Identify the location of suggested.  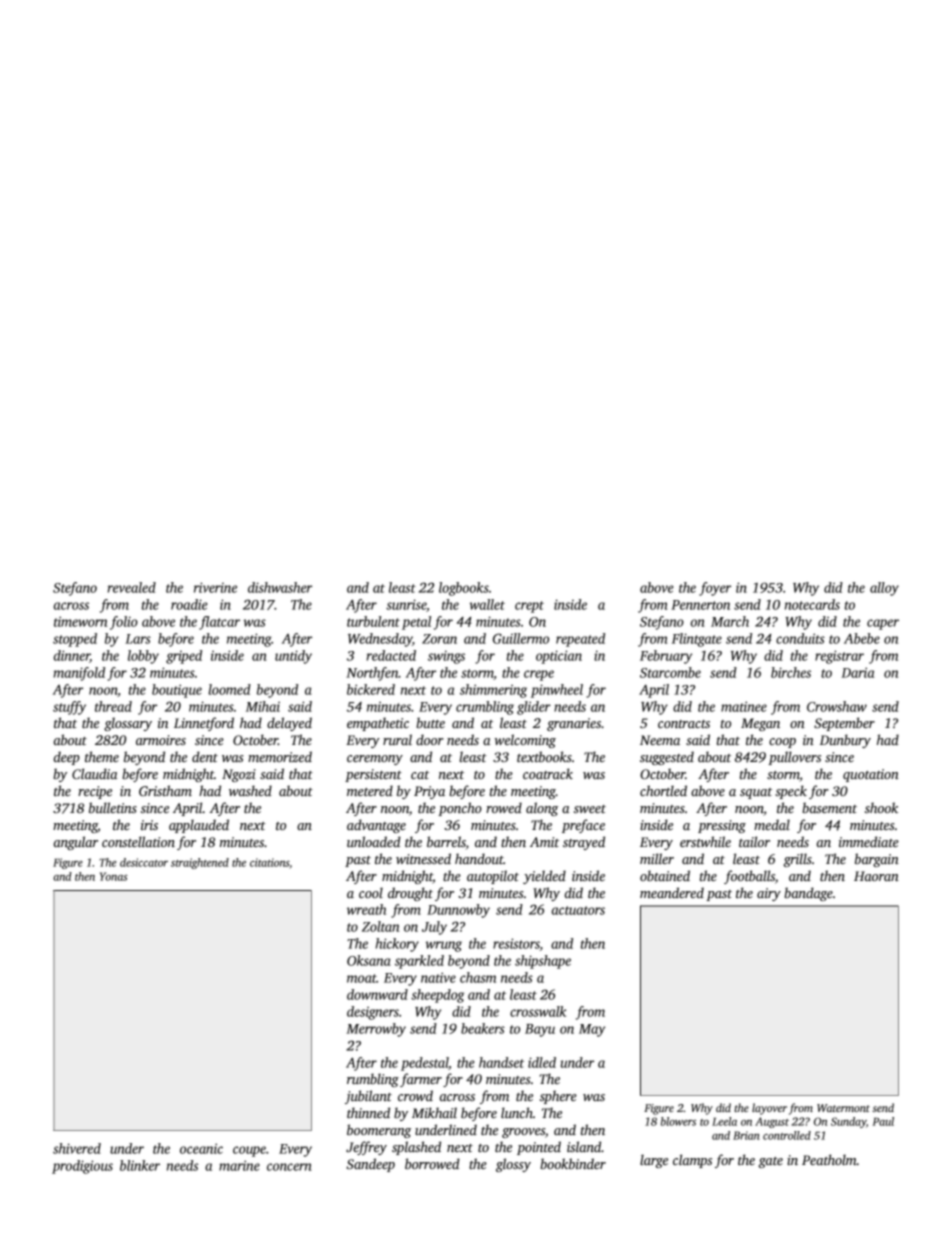
(667, 758).
